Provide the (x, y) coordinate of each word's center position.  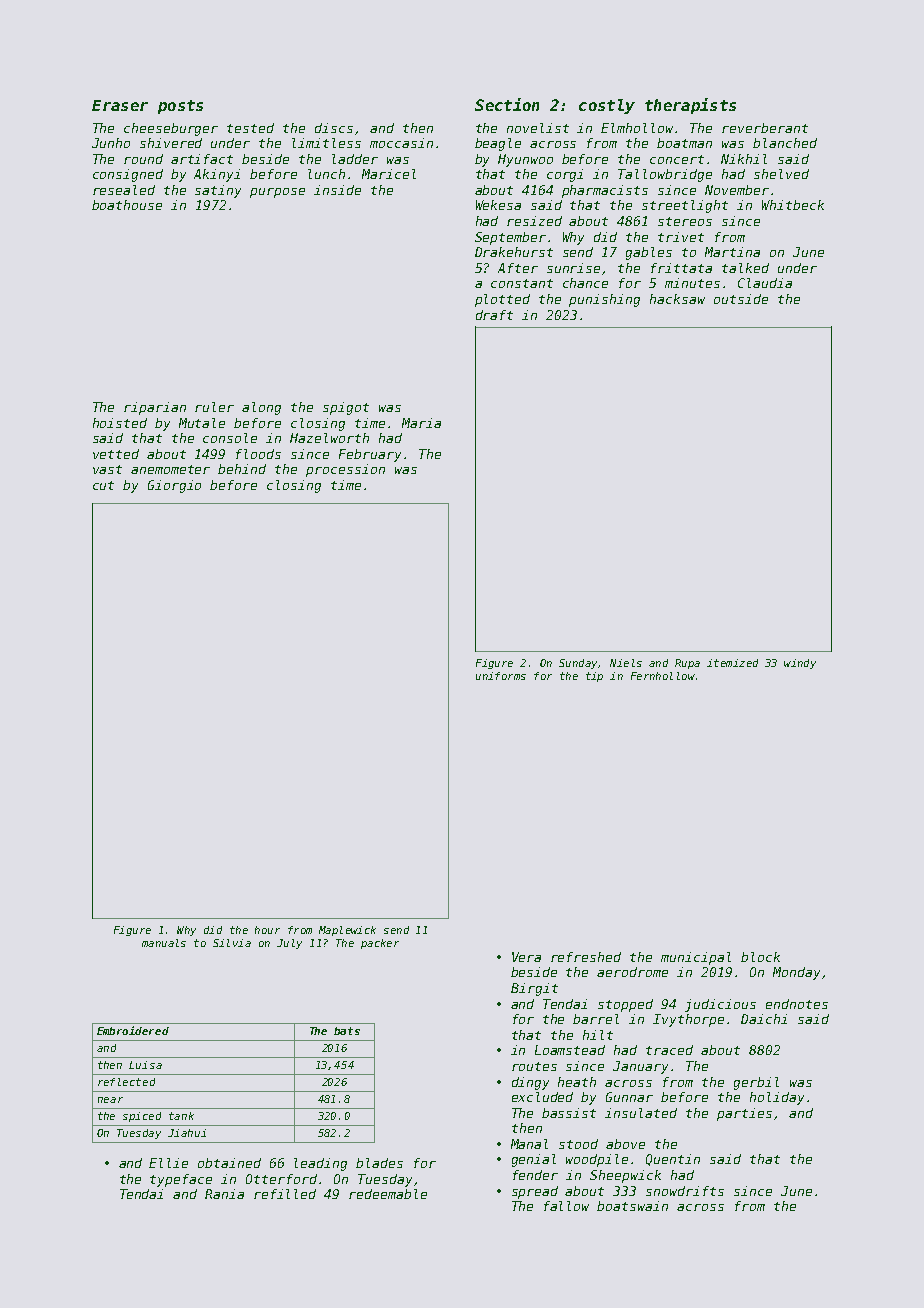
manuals (164, 943)
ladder (355, 159)
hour (267, 930)
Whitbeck (793, 205)
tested (250, 128)
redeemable (388, 1194)
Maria (421, 423)
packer (380, 944)
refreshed (586, 957)
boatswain (632, 1206)
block (760, 957)
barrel (596, 1019)
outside (741, 299)
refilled (285, 1194)
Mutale (202, 423)
